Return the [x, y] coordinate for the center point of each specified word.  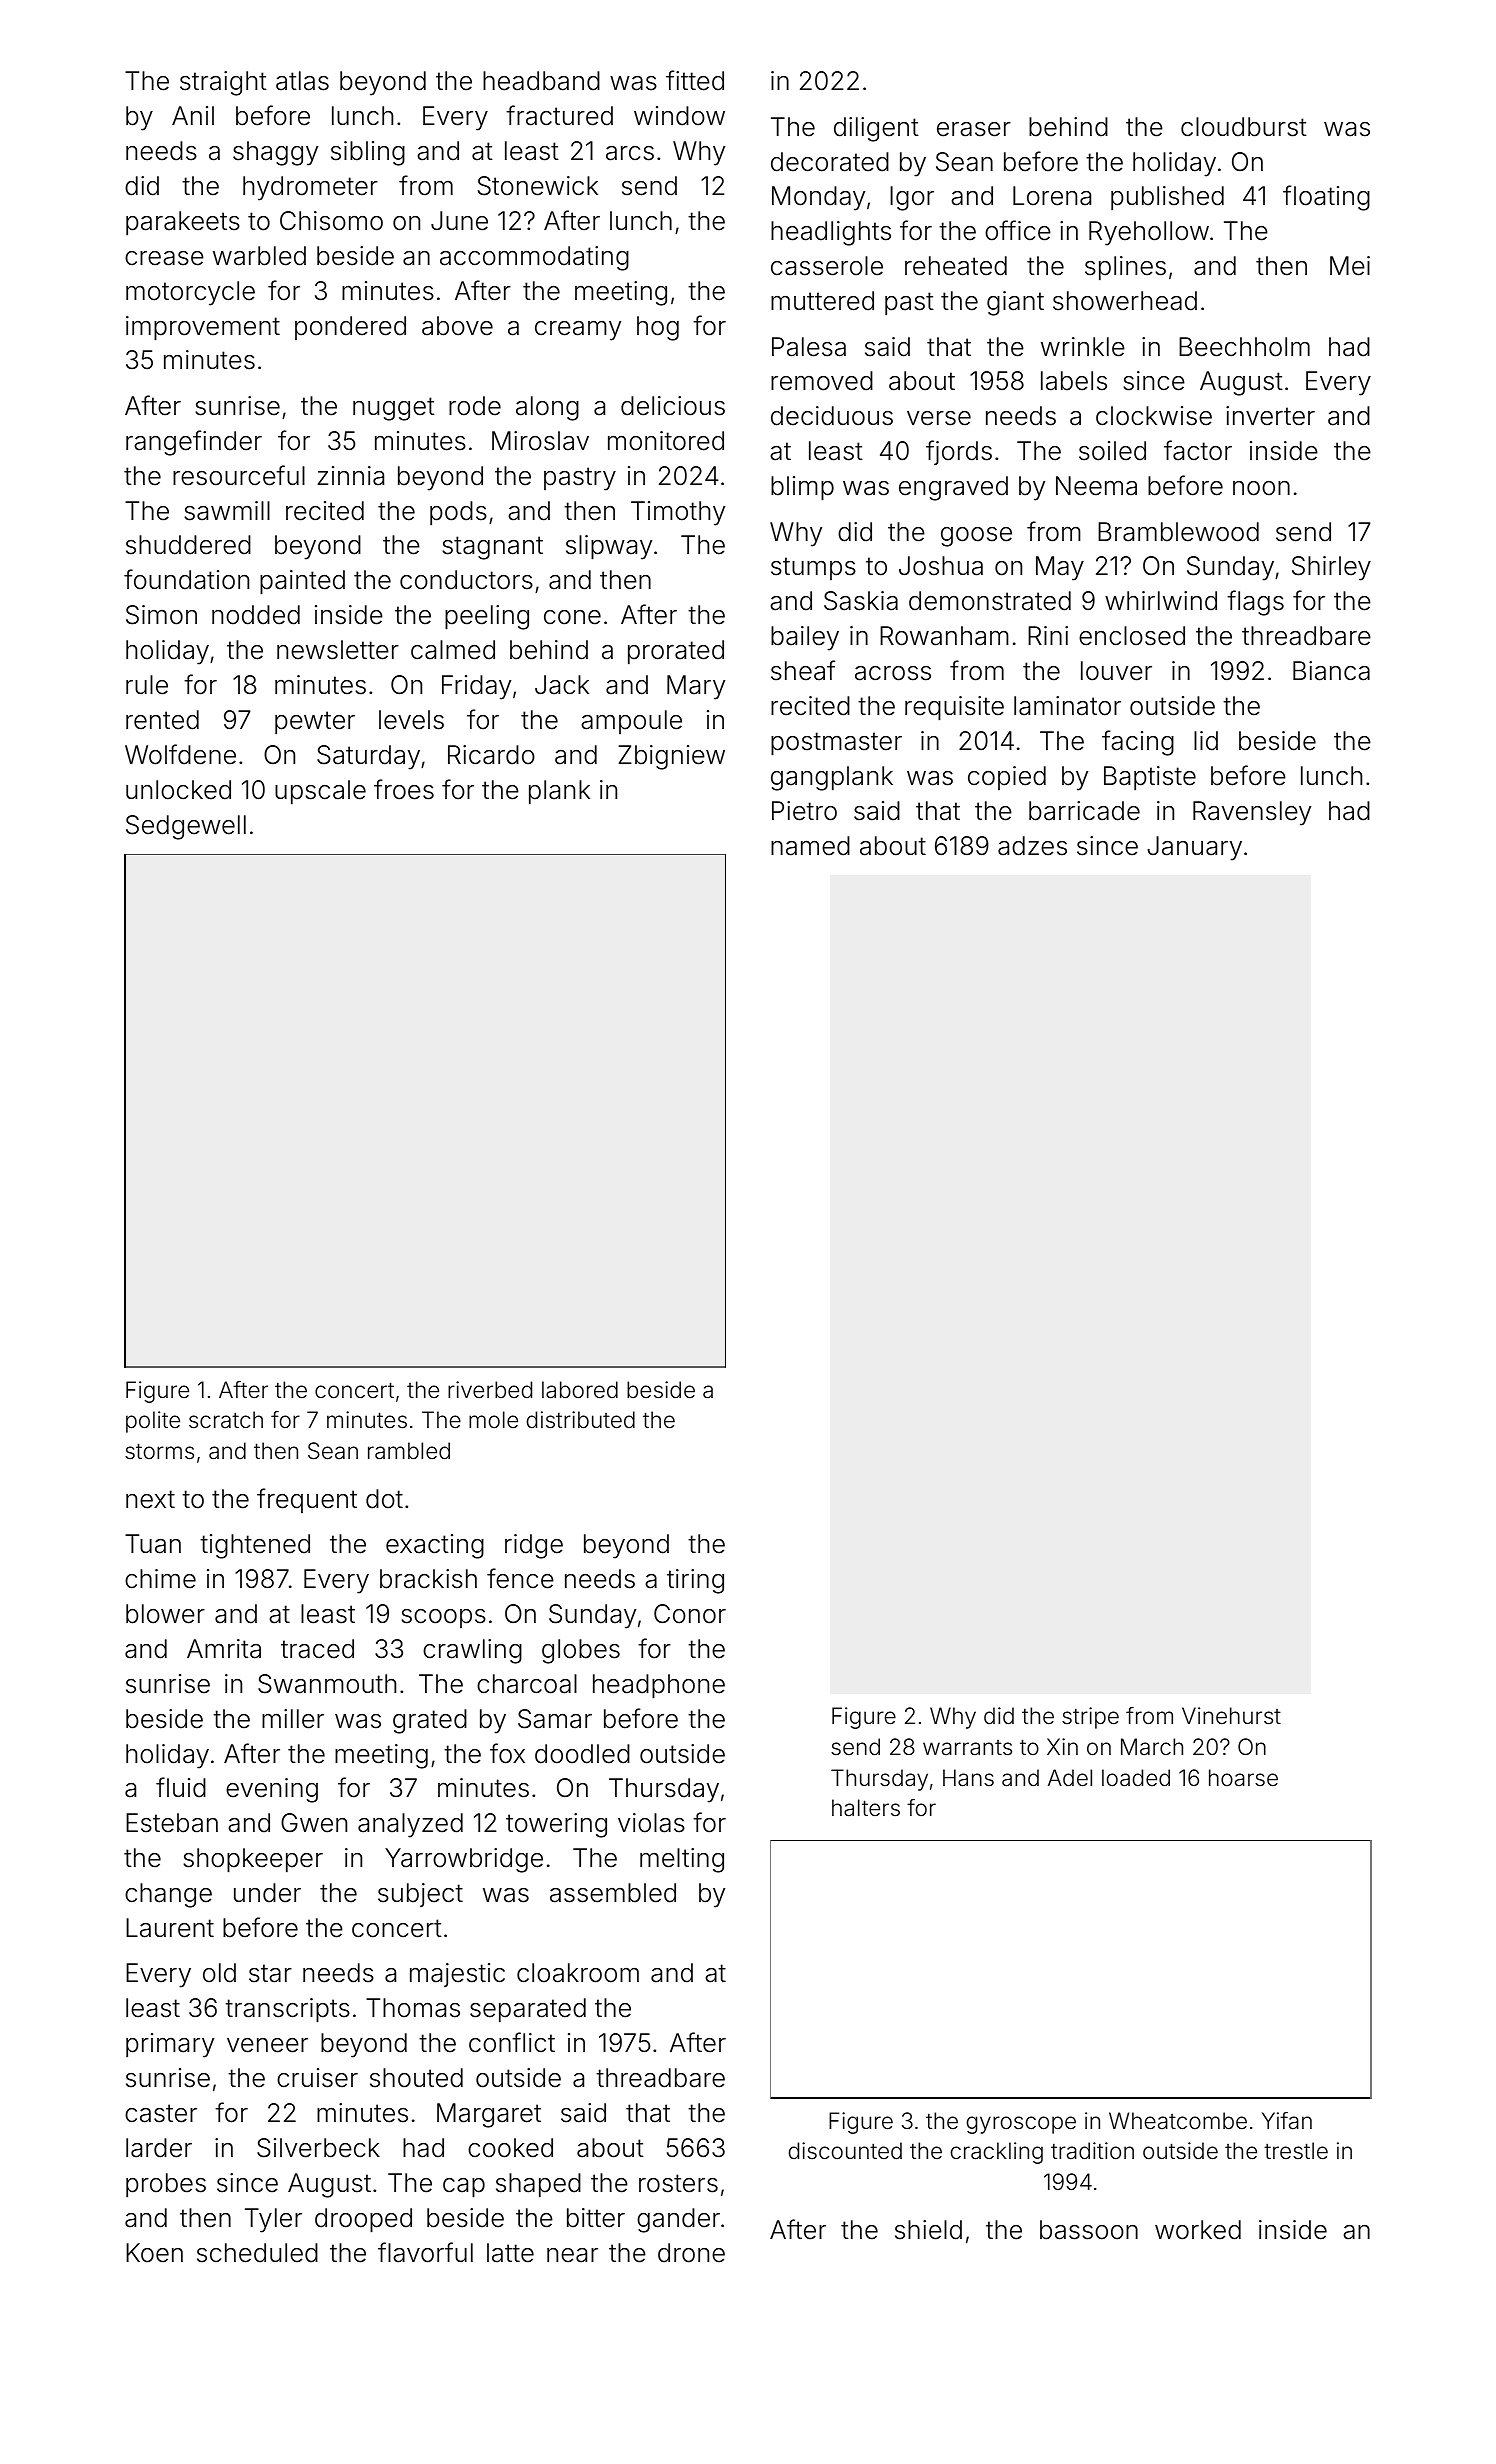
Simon [161, 615]
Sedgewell [186, 827]
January [1195, 848]
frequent [307, 1500]
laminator [1067, 706]
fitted [695, 80]
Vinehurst [1231, 1716]
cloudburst [1244, 127]
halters [866, 1808]
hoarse [1243, 1778]
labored [580, 1390]
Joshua [941, 566]
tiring [695, 1581]
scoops [443, 1618]
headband [541, 81]
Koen [154, 2253]
